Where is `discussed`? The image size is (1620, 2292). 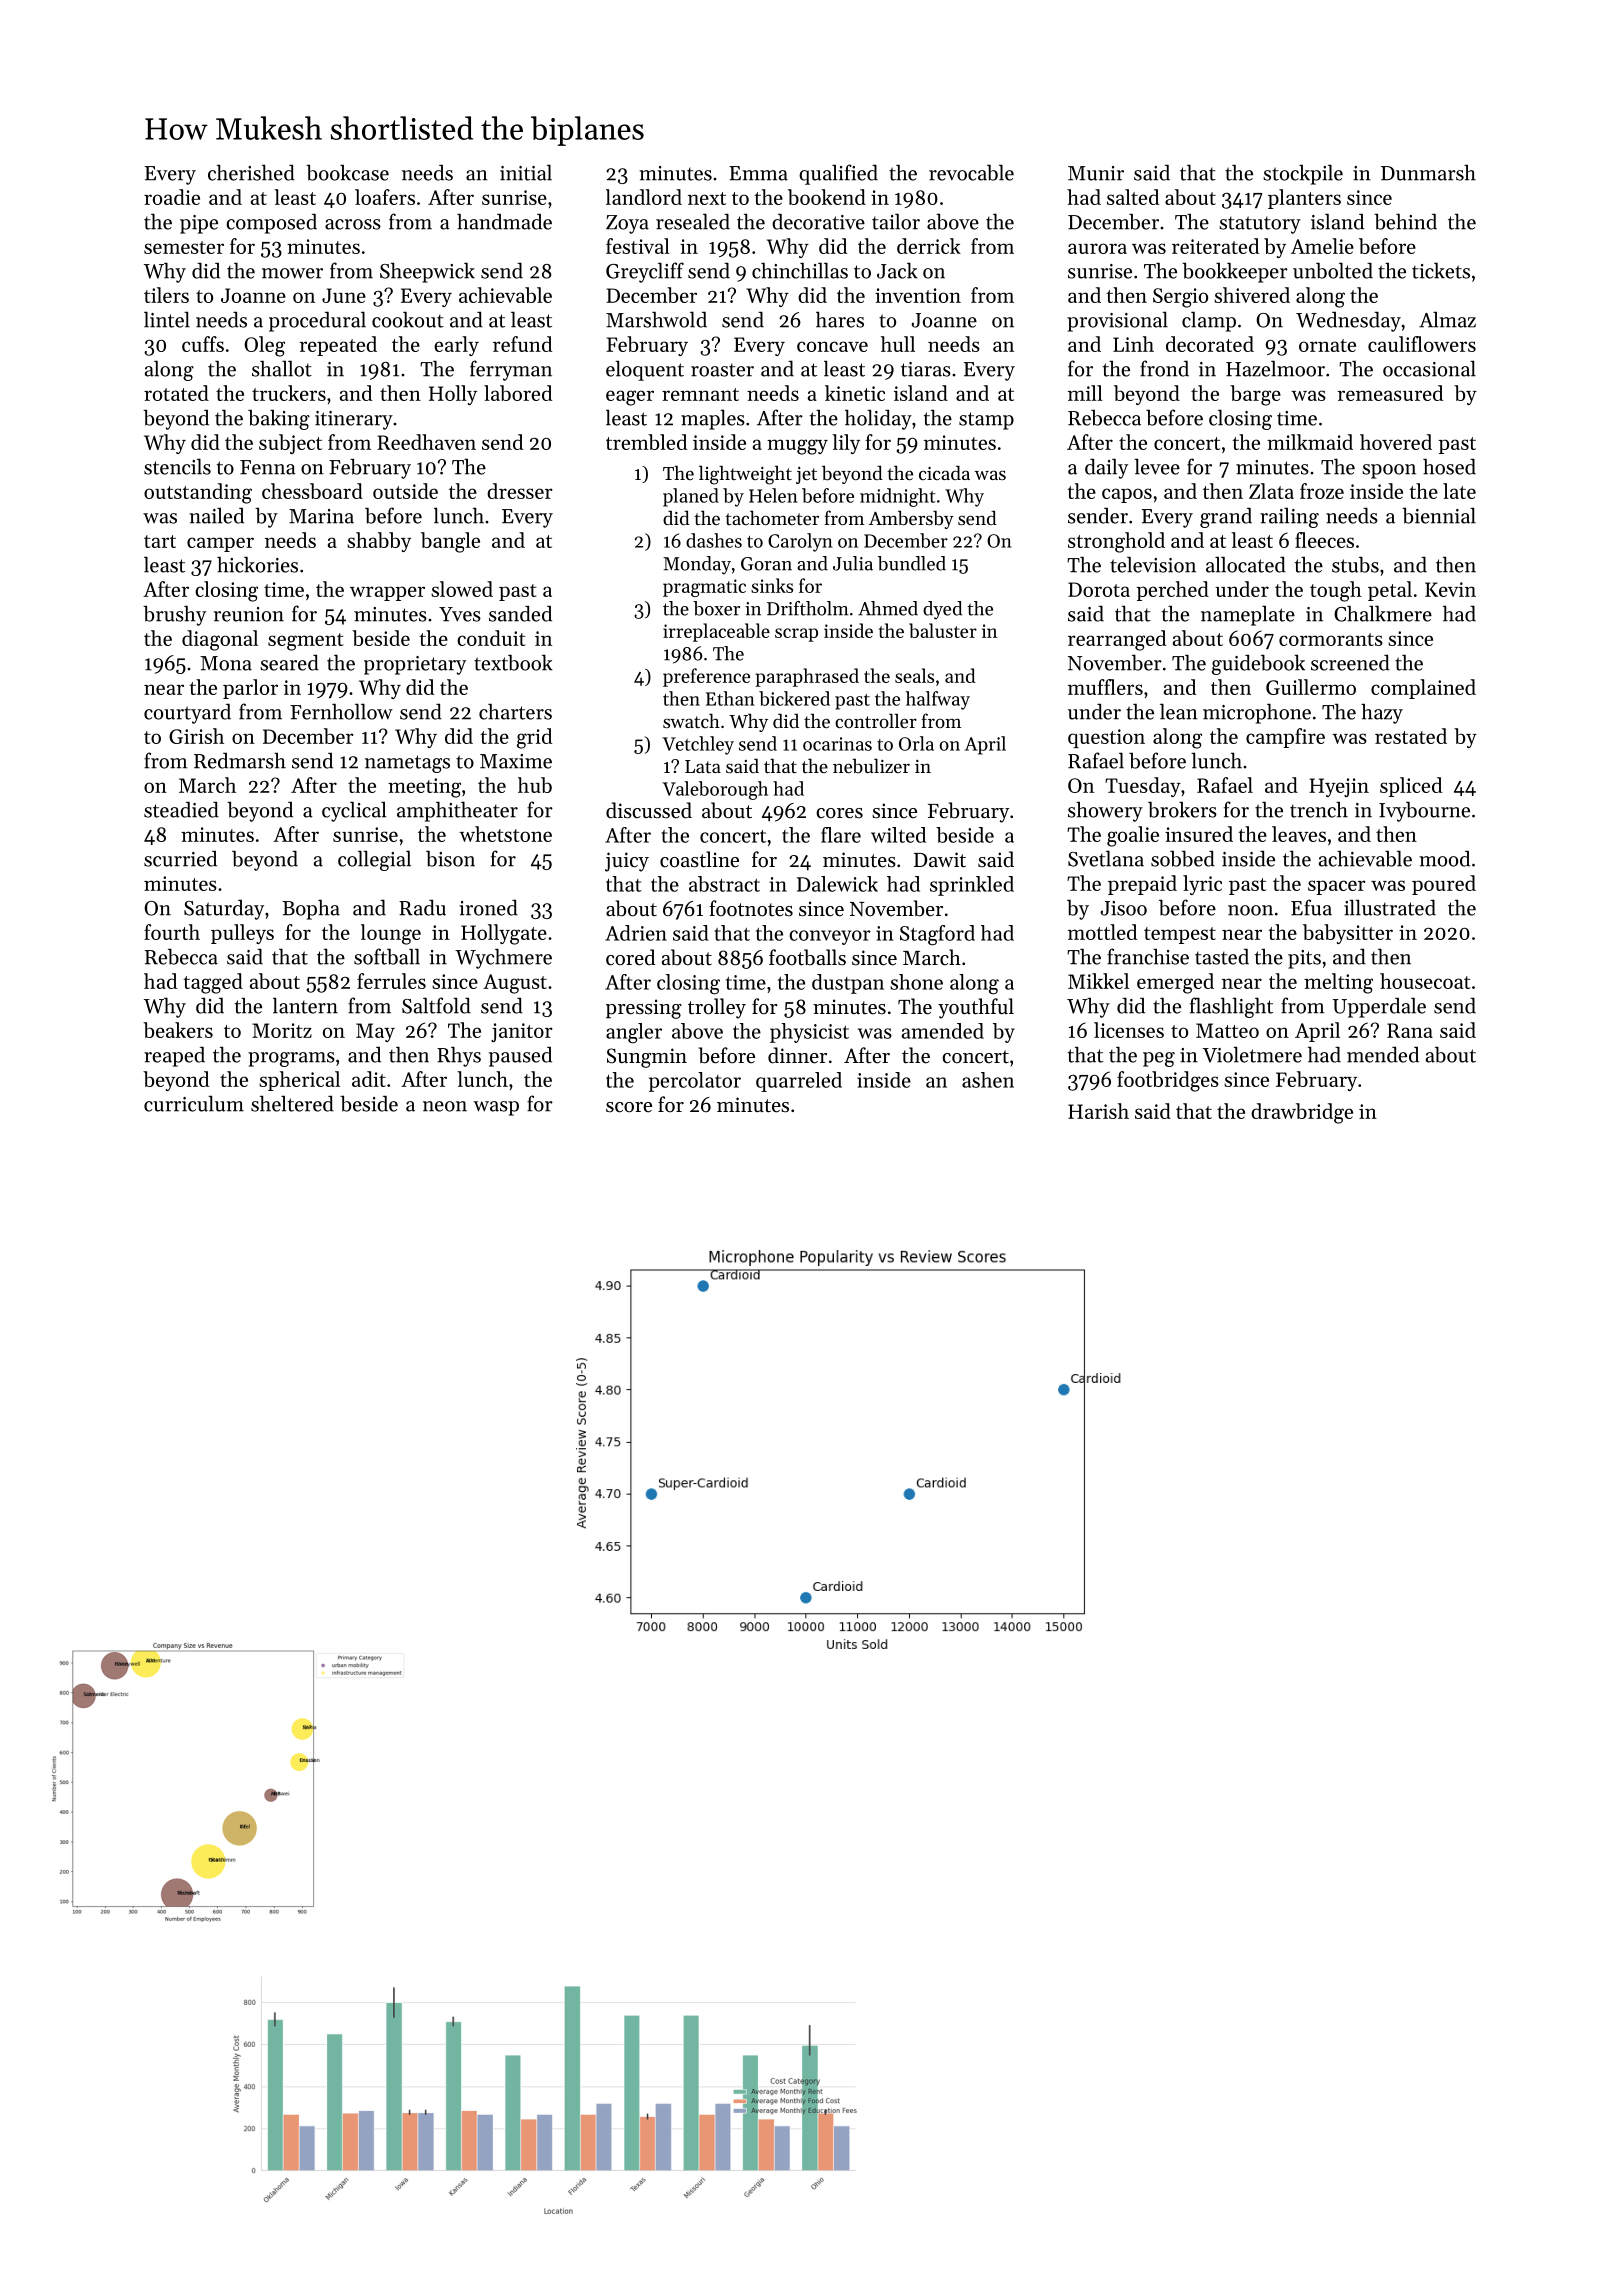 discussed is located at coordinates (649, 810).
